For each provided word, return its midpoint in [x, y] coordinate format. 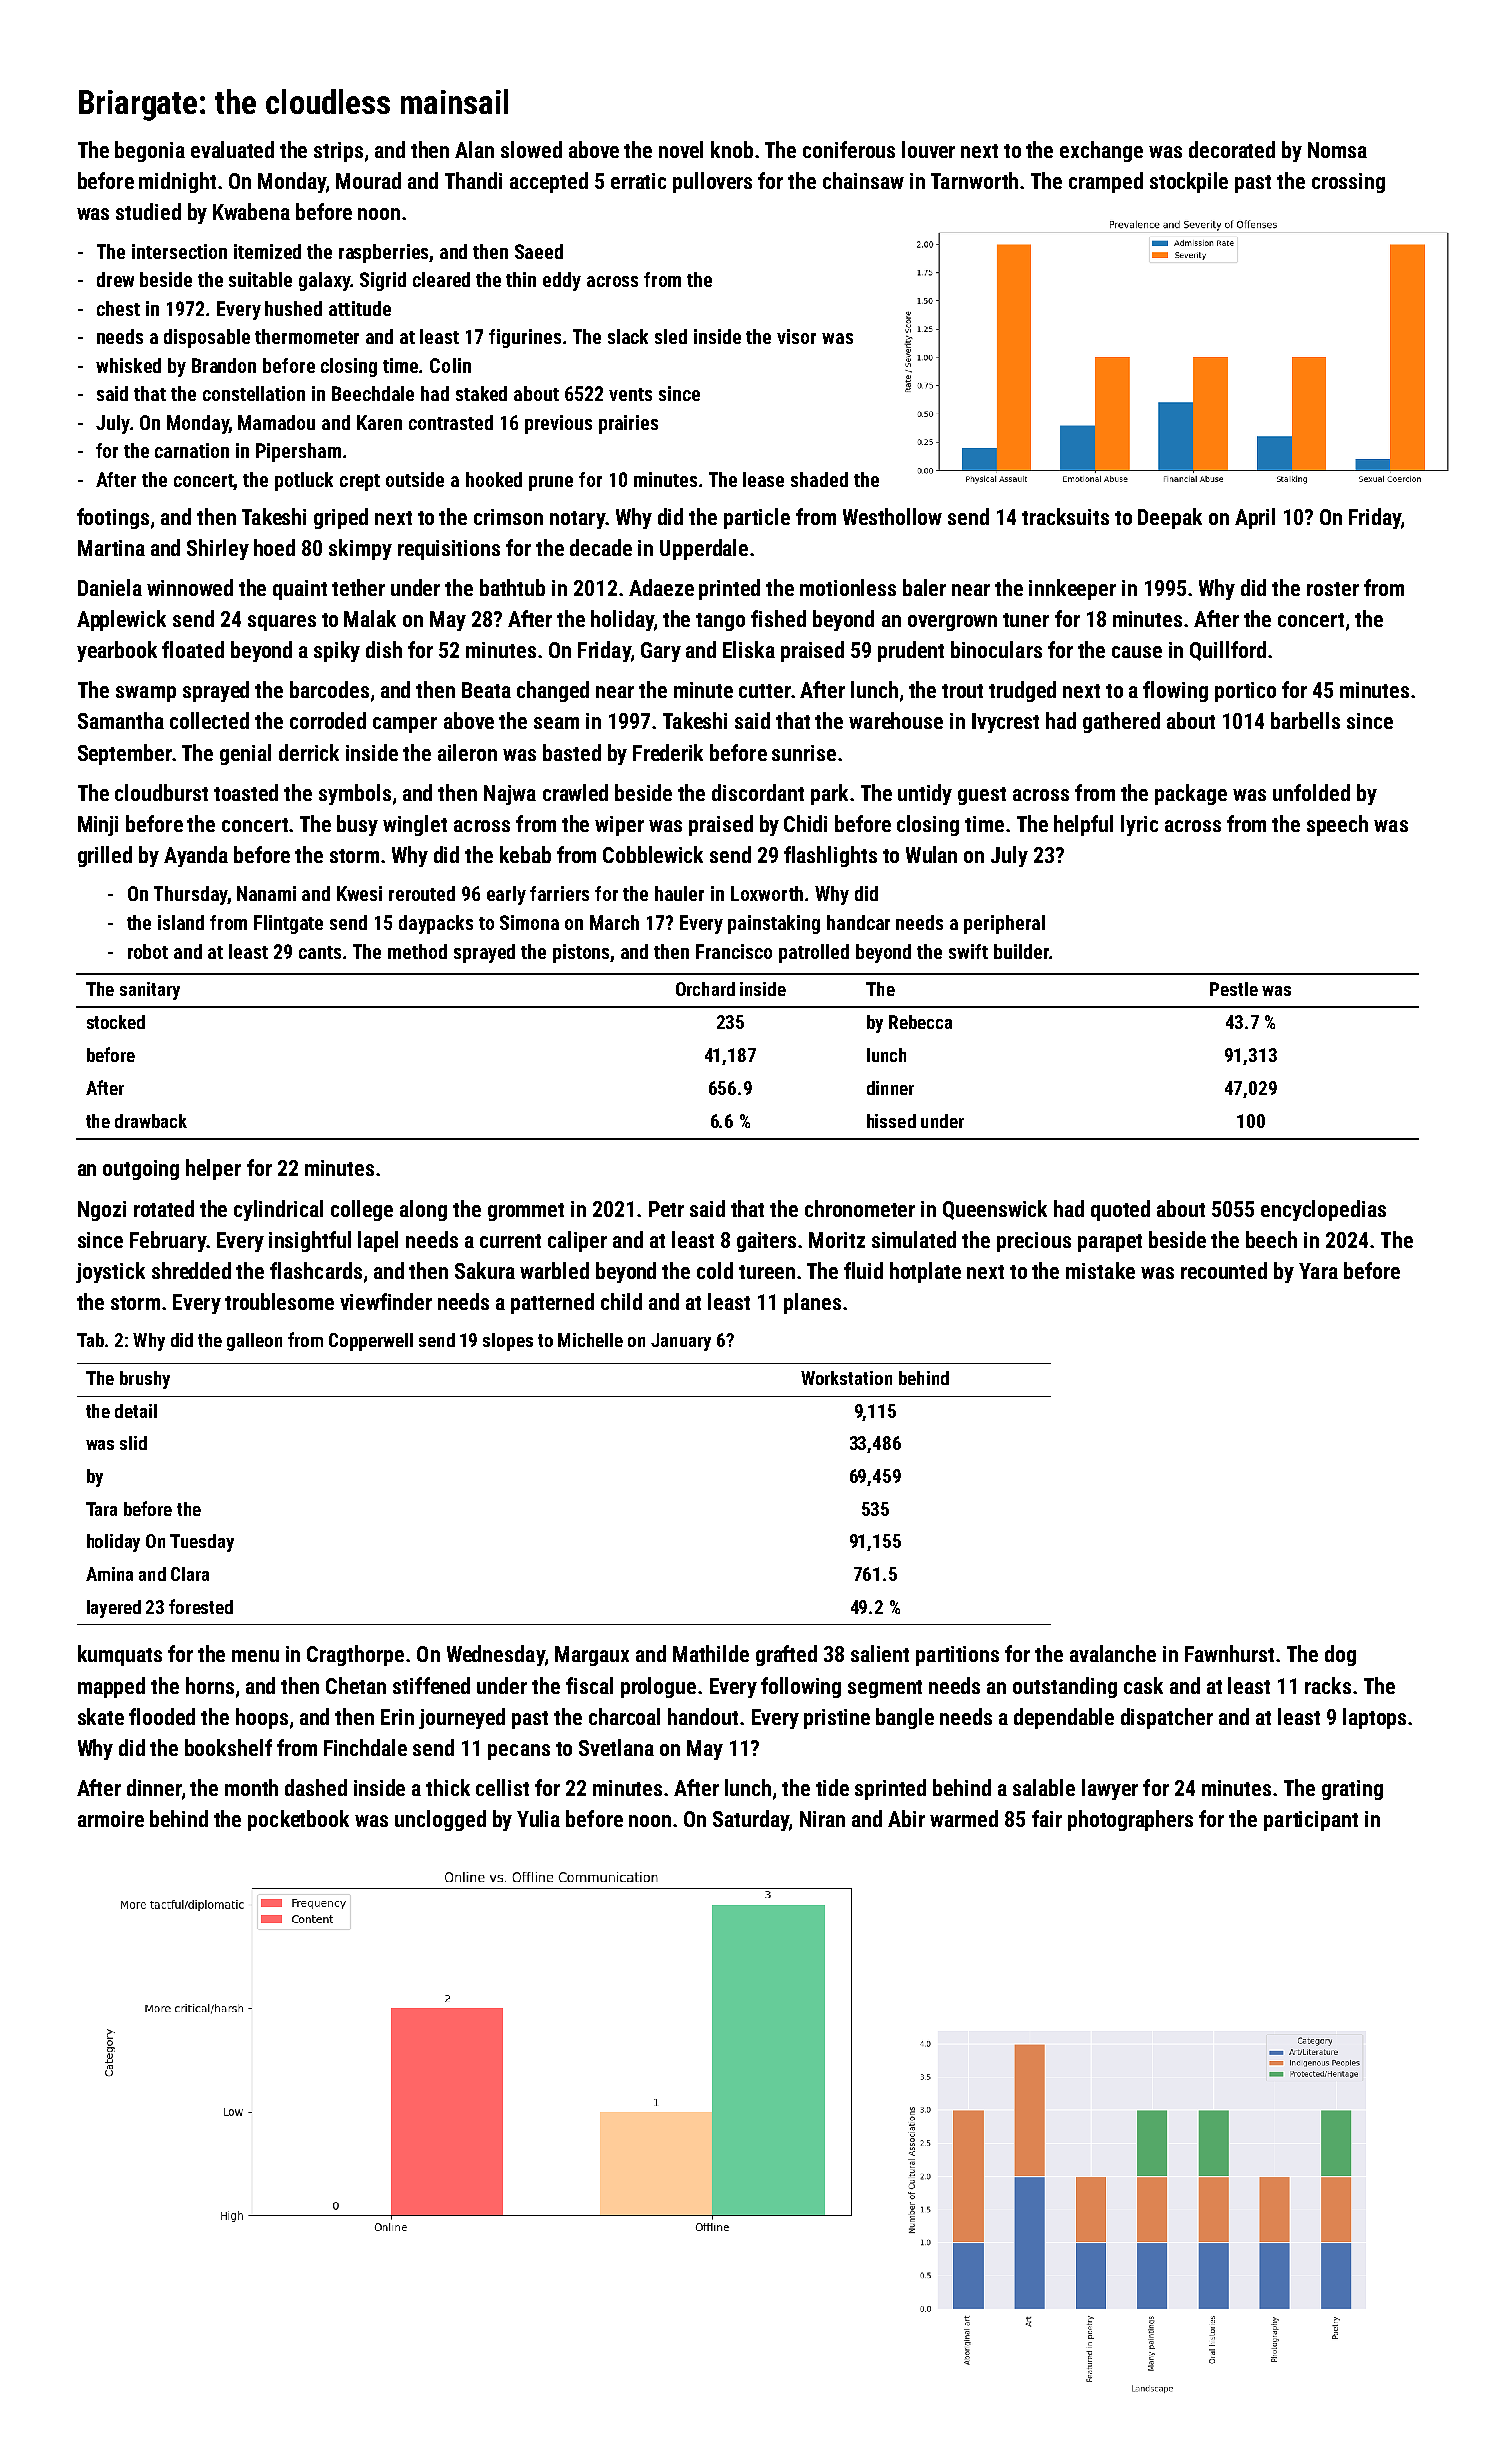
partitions [957, 1656]
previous [558, 424]
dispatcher [1167, 1718]
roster [1333, 589]
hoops [262, 1718]
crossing [1348, 183]
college [362, 1210]
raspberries [384, 253]
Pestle [1234, 989]
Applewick [121, 620]
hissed [891, 1121]
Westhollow [892, 516]
